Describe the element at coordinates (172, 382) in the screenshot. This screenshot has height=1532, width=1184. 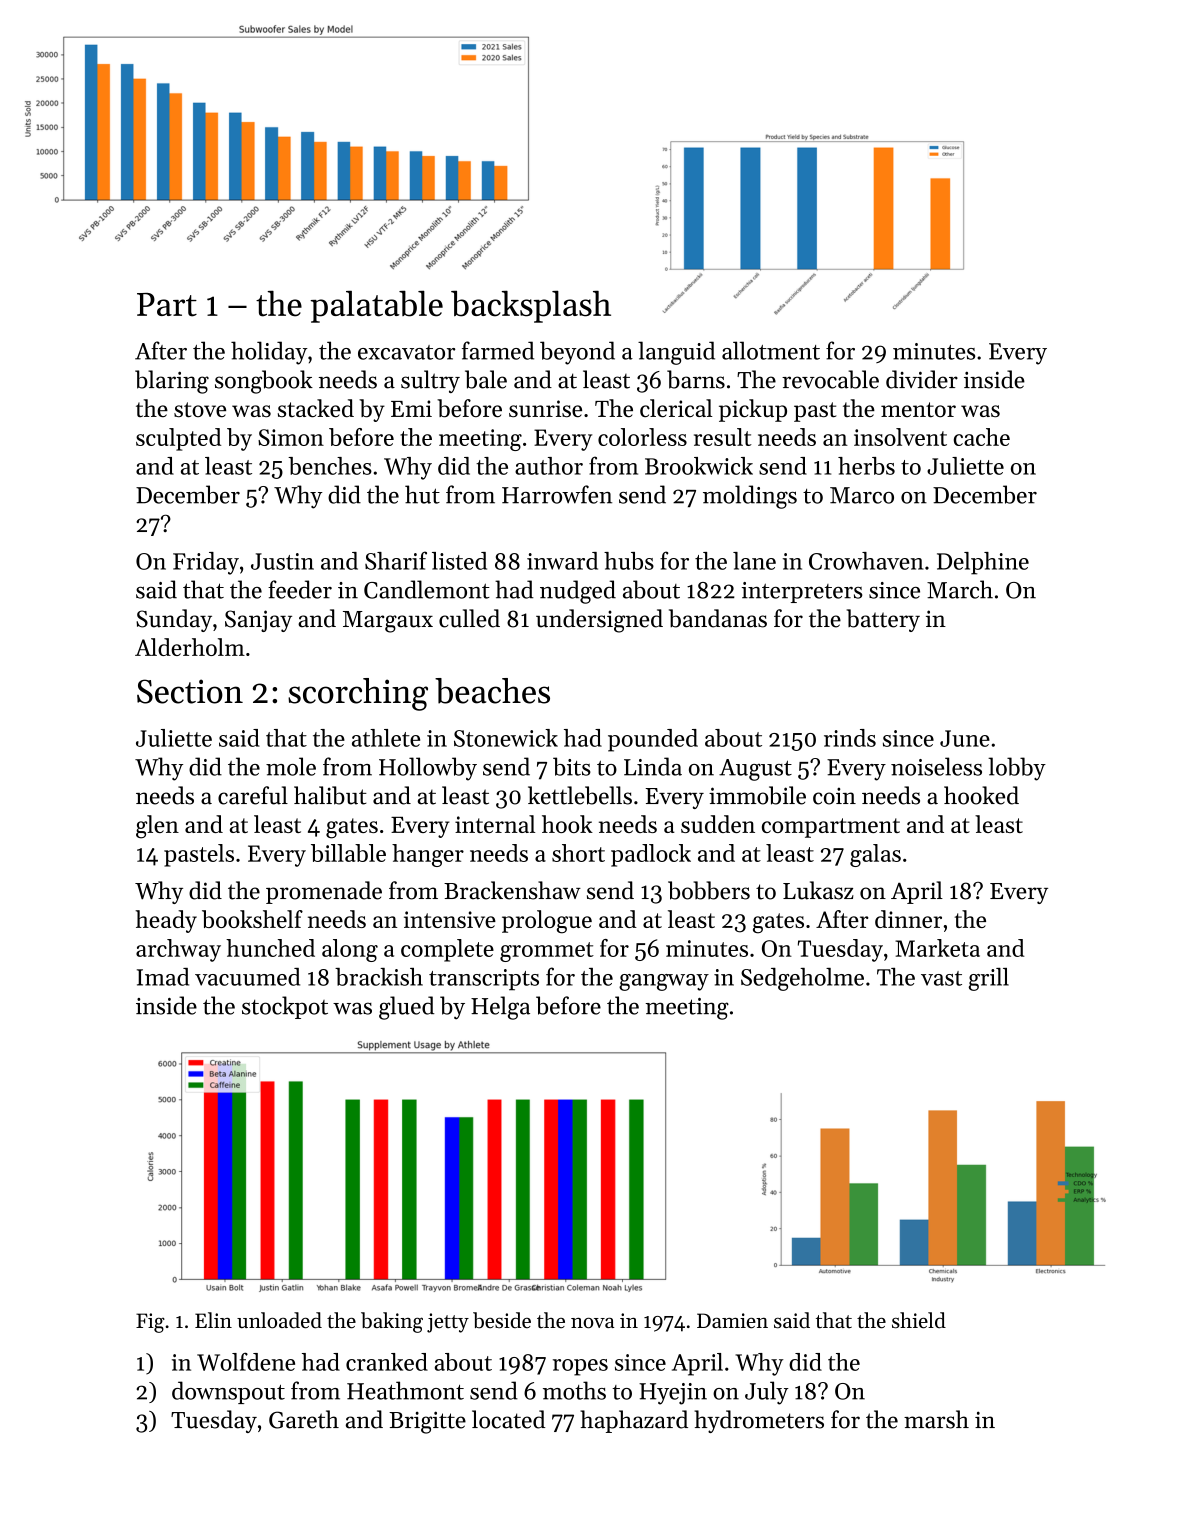
I see `blaring` at that location.
